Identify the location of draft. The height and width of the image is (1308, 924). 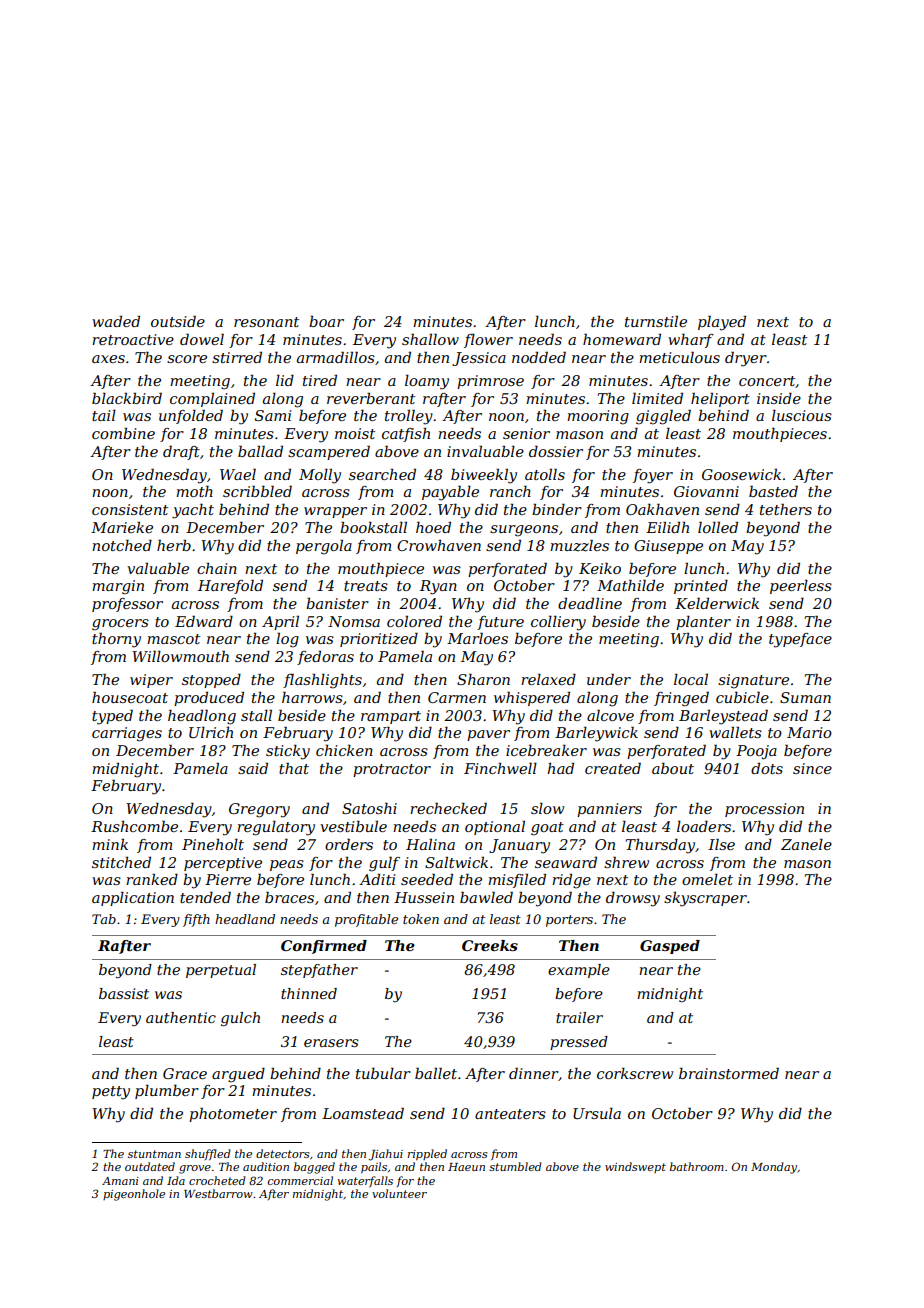
(181, 452).
